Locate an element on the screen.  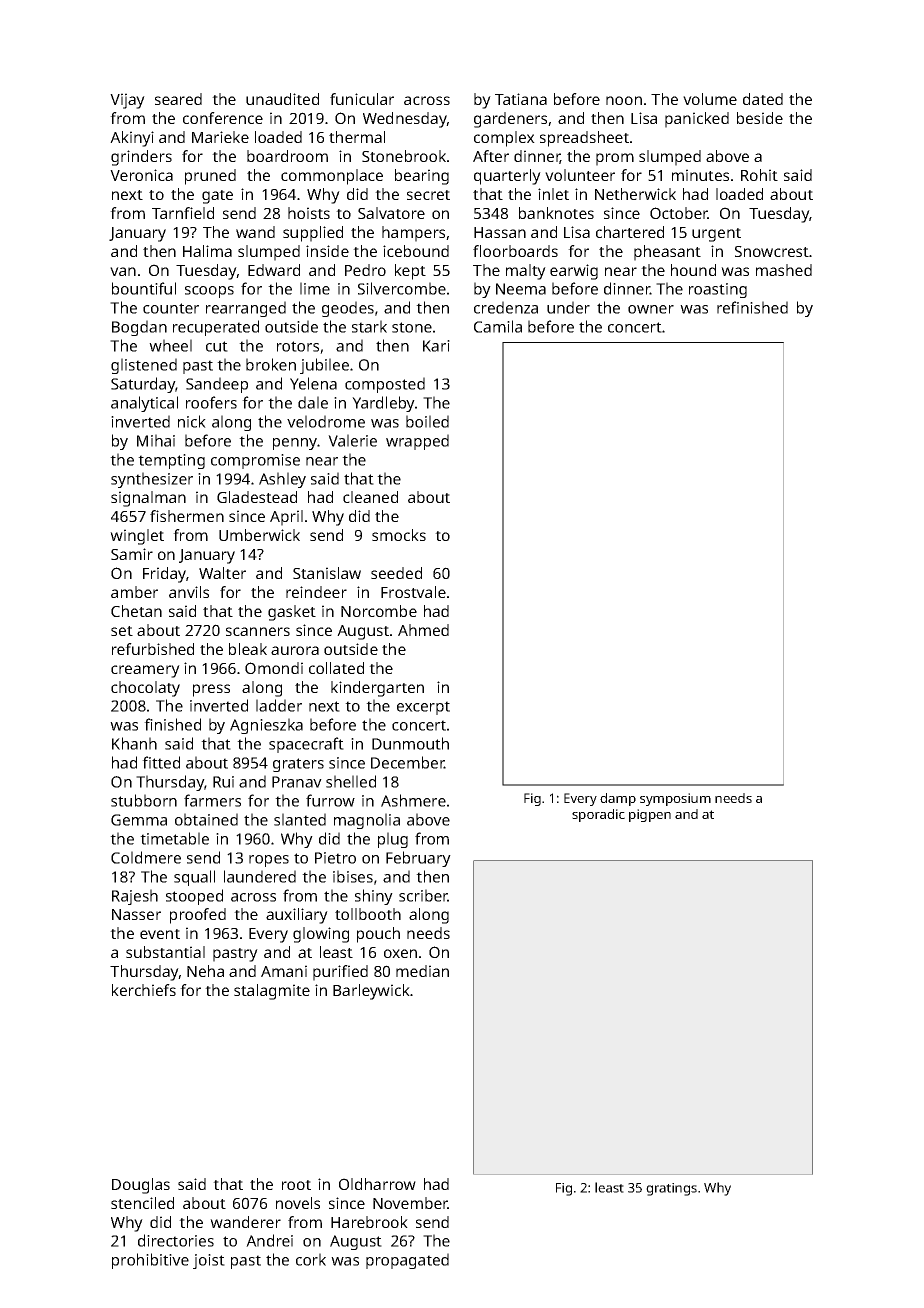
kerchiefs is located at coordinates (144, 990).
